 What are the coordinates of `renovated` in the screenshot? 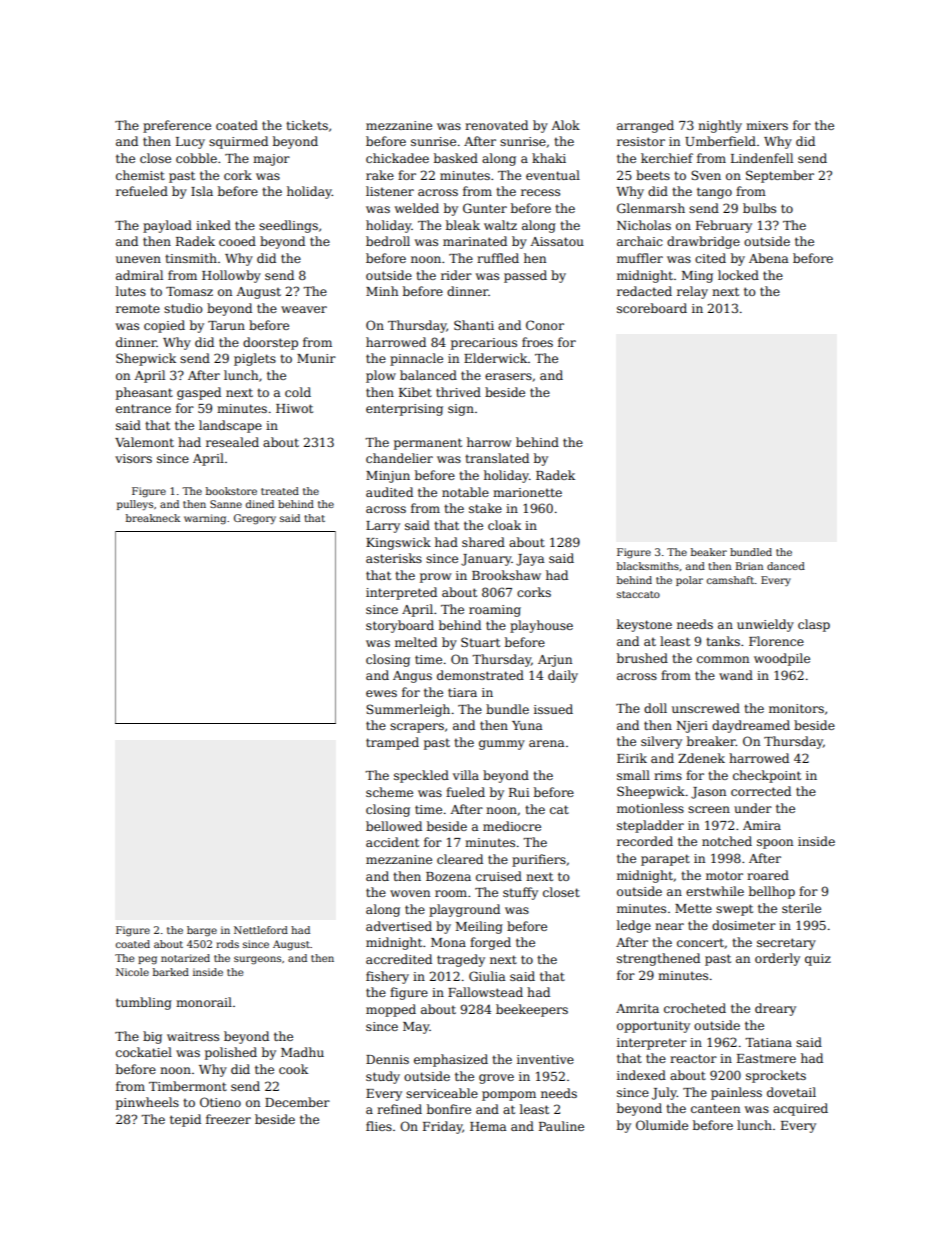 It's located at (496, 125).
